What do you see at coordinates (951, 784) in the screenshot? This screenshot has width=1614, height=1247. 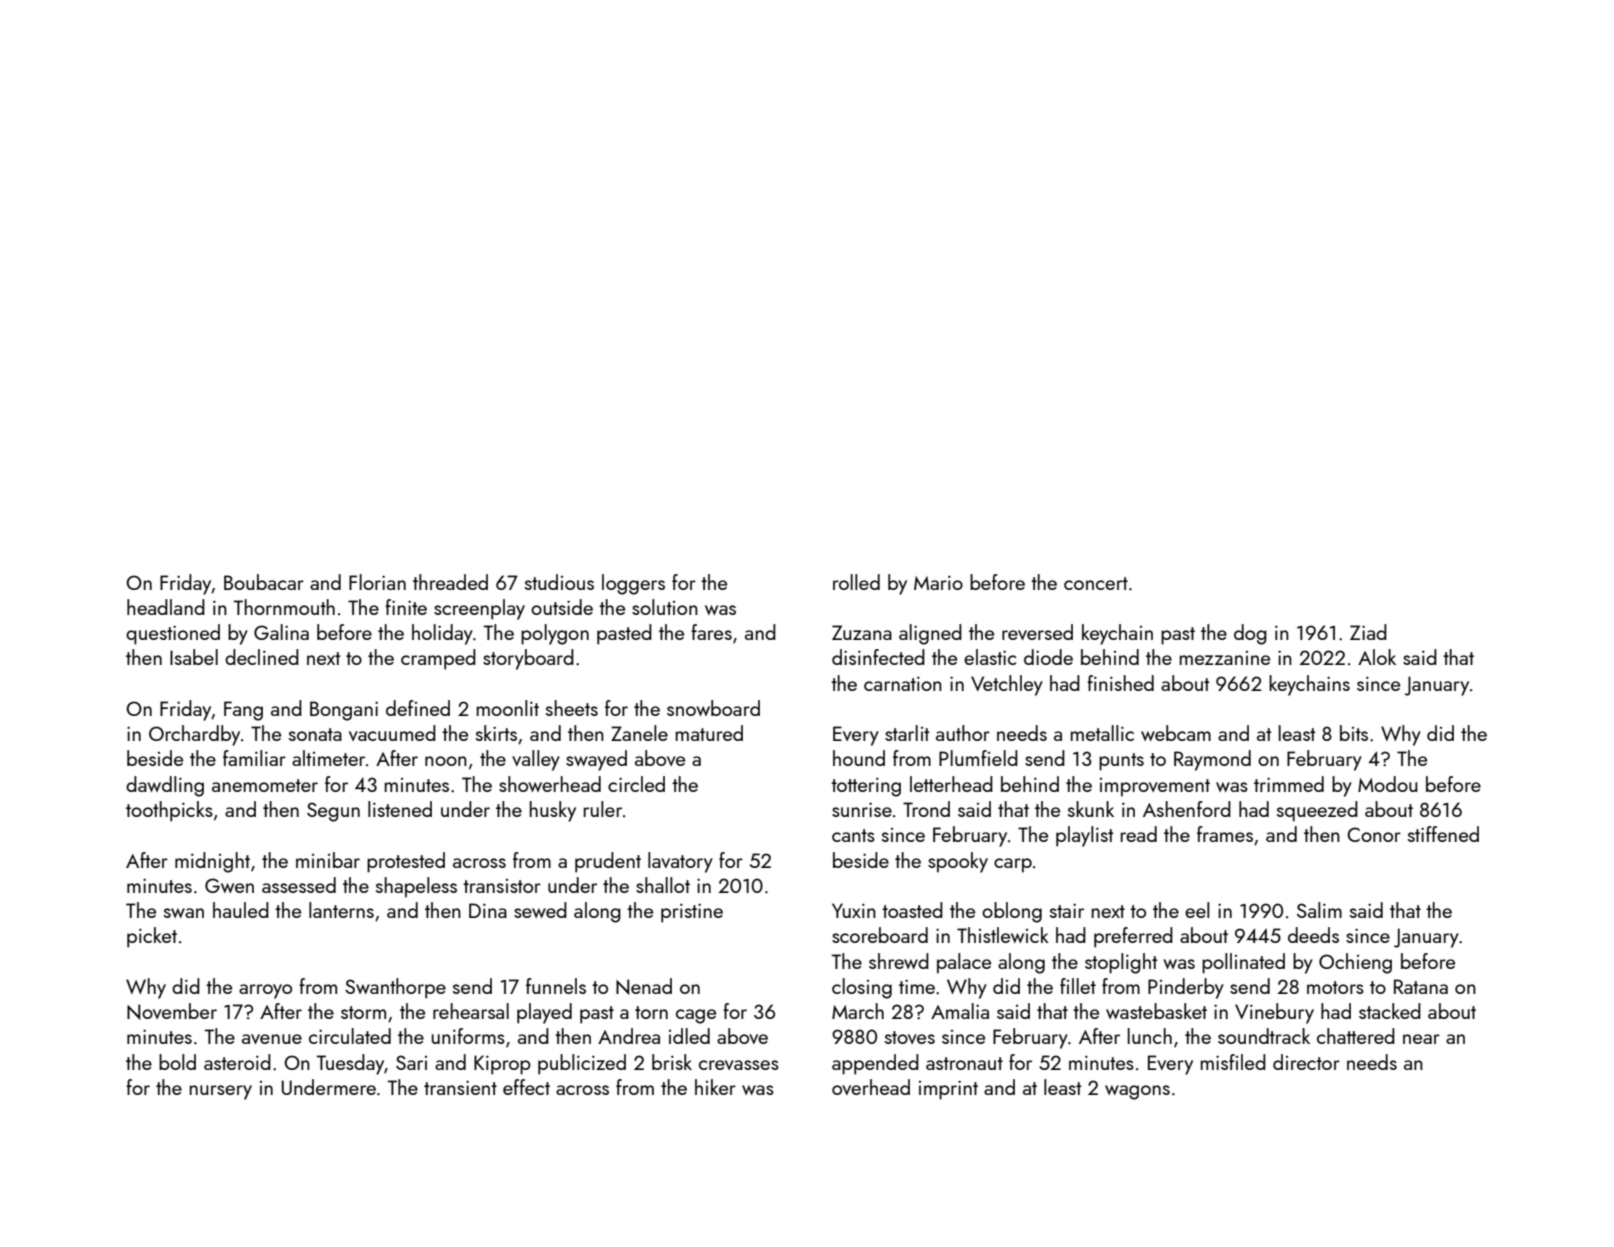 I see `letterhead` at bounding box center [951, 784].
